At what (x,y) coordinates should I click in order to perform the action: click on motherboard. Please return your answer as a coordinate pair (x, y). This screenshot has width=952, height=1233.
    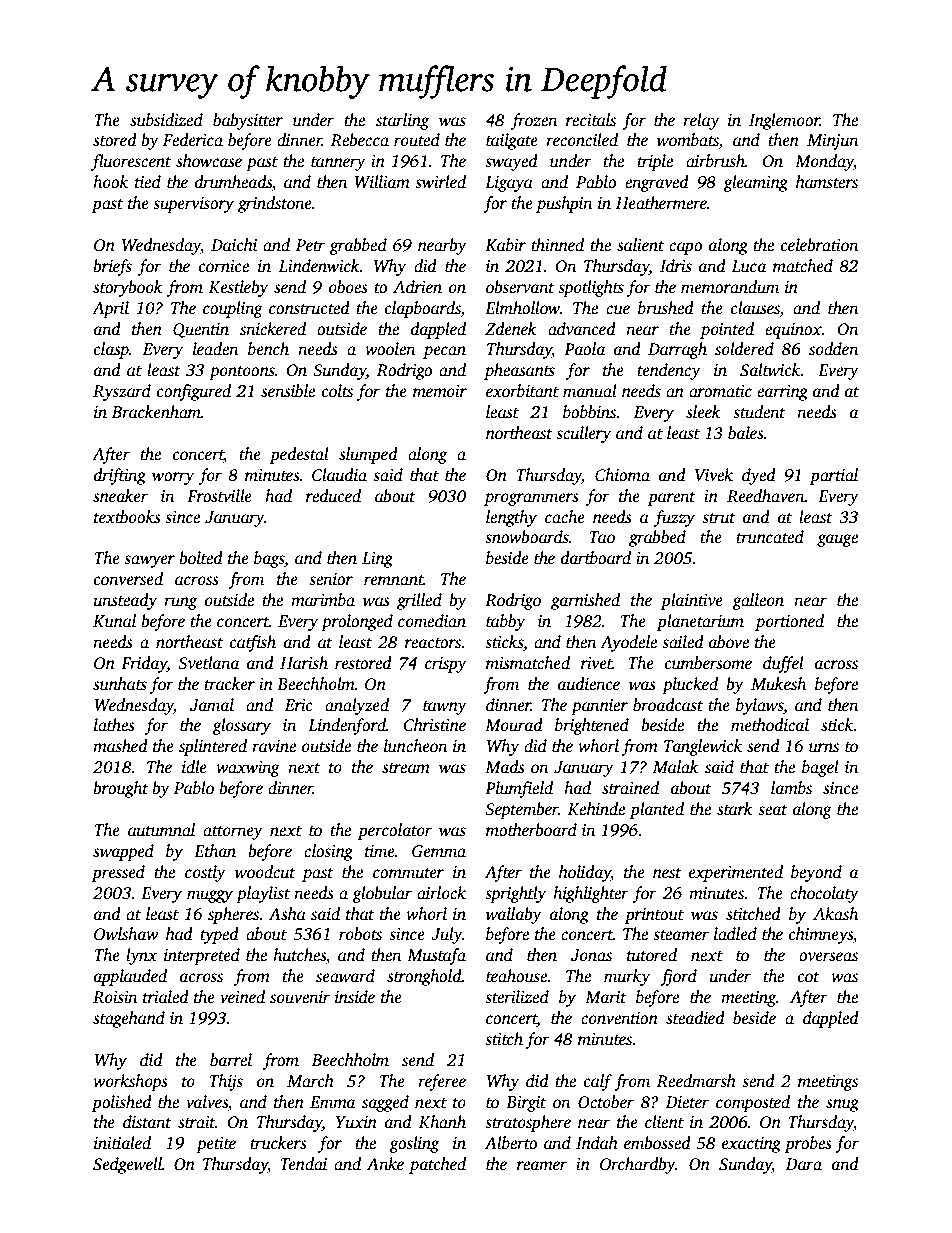
    Looking at the image, I should click on (531, 830).
